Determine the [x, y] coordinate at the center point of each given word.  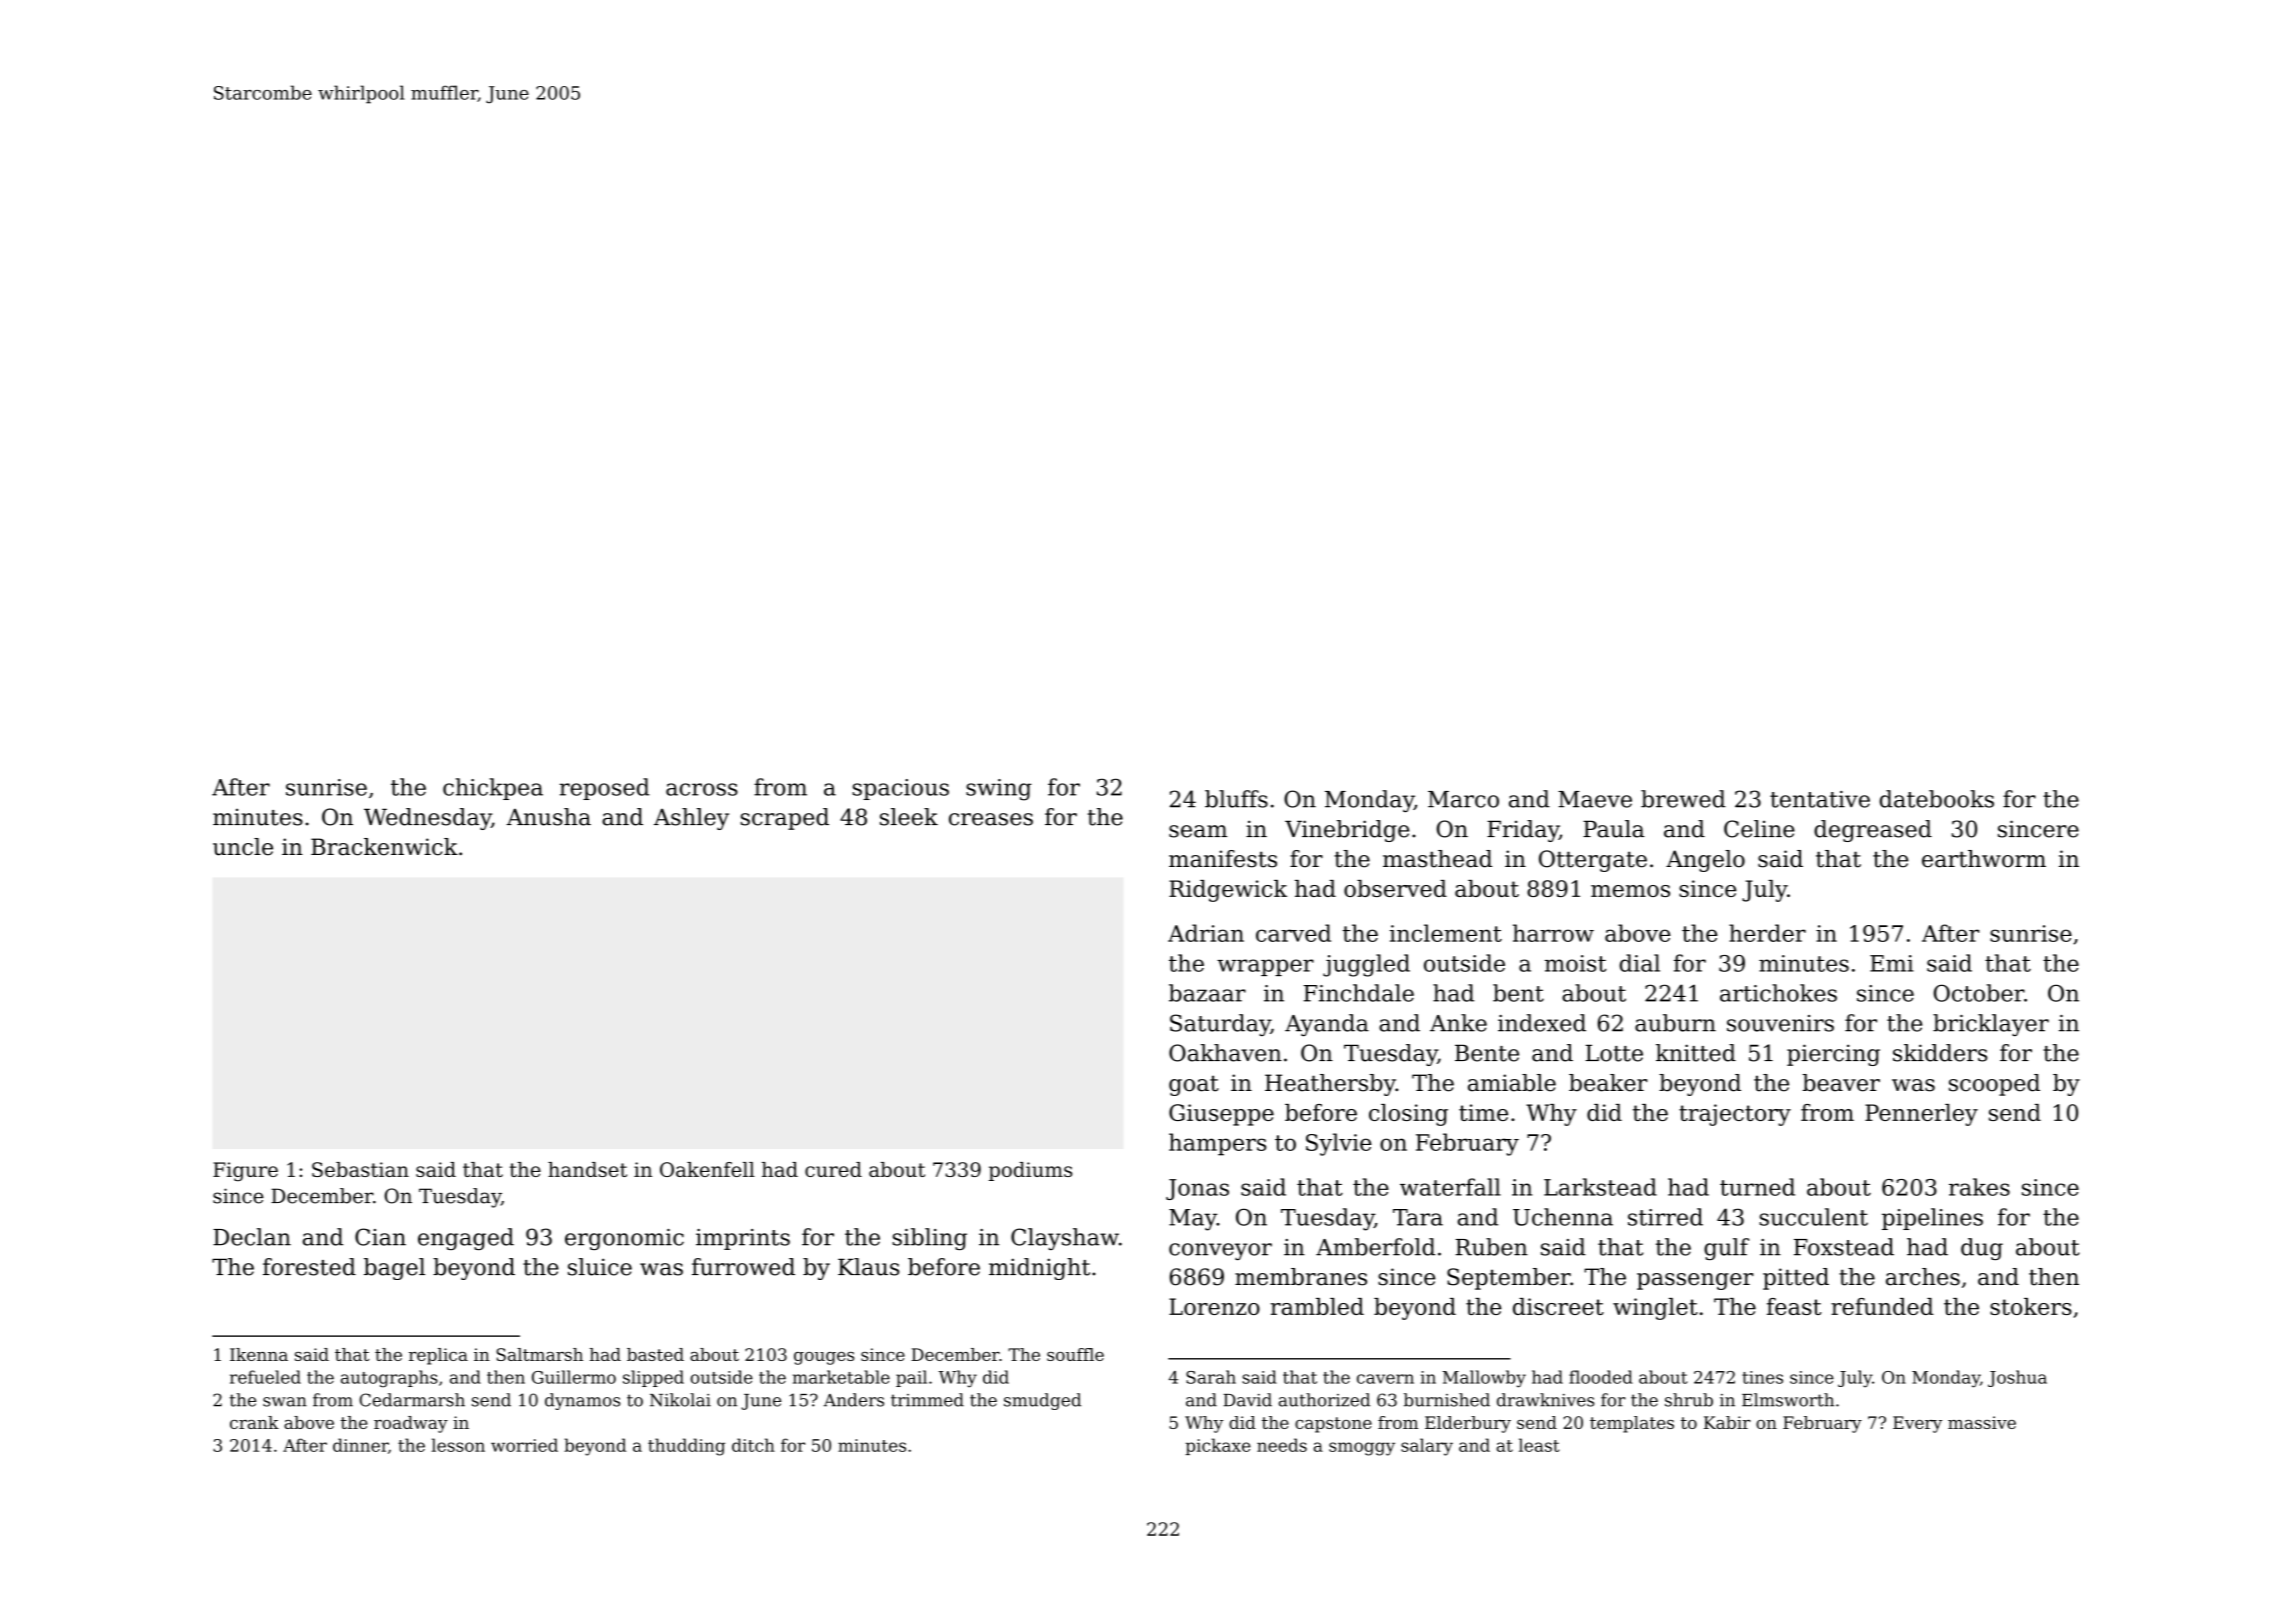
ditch [753, 1445]
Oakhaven [1225, 1053]
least [1539, 1445]
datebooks [1937, 799]
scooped [1994, 1085]
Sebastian [360, 1169]
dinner [360, 1445]
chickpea [493, 789]
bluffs [1236, 799]
